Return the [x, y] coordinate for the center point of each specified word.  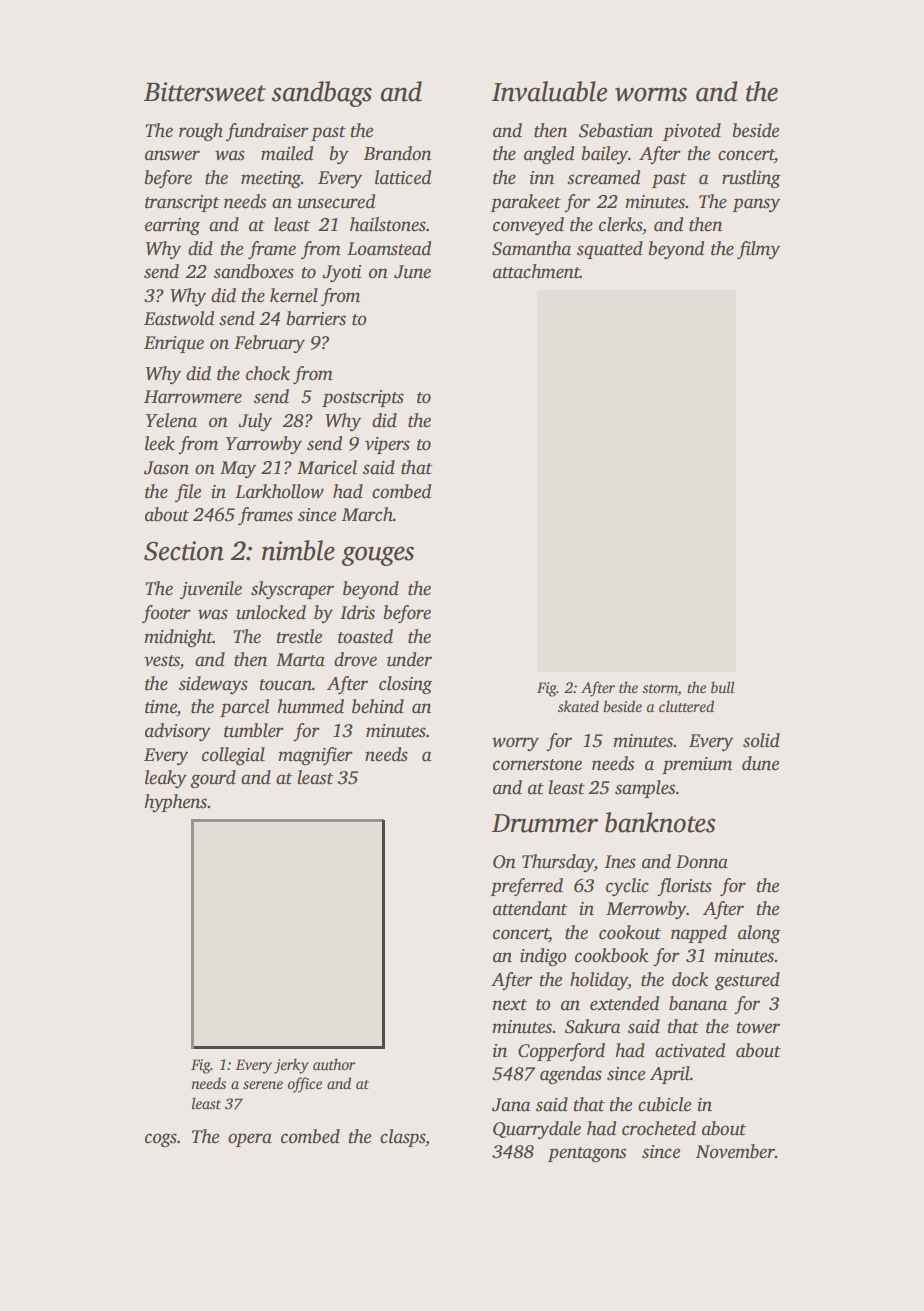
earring [172, 226]
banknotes [660, 822]
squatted [610, 250]
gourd [213, 779]
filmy [758, 250]
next [510, 1005]
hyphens [175, 803]
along [759, 934]
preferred [526, 887]
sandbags [322, 94]
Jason [166, 468]
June [412, 272]
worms [651, 94]
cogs [161, 1140]
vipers [387, 445]
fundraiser [267, 132]
